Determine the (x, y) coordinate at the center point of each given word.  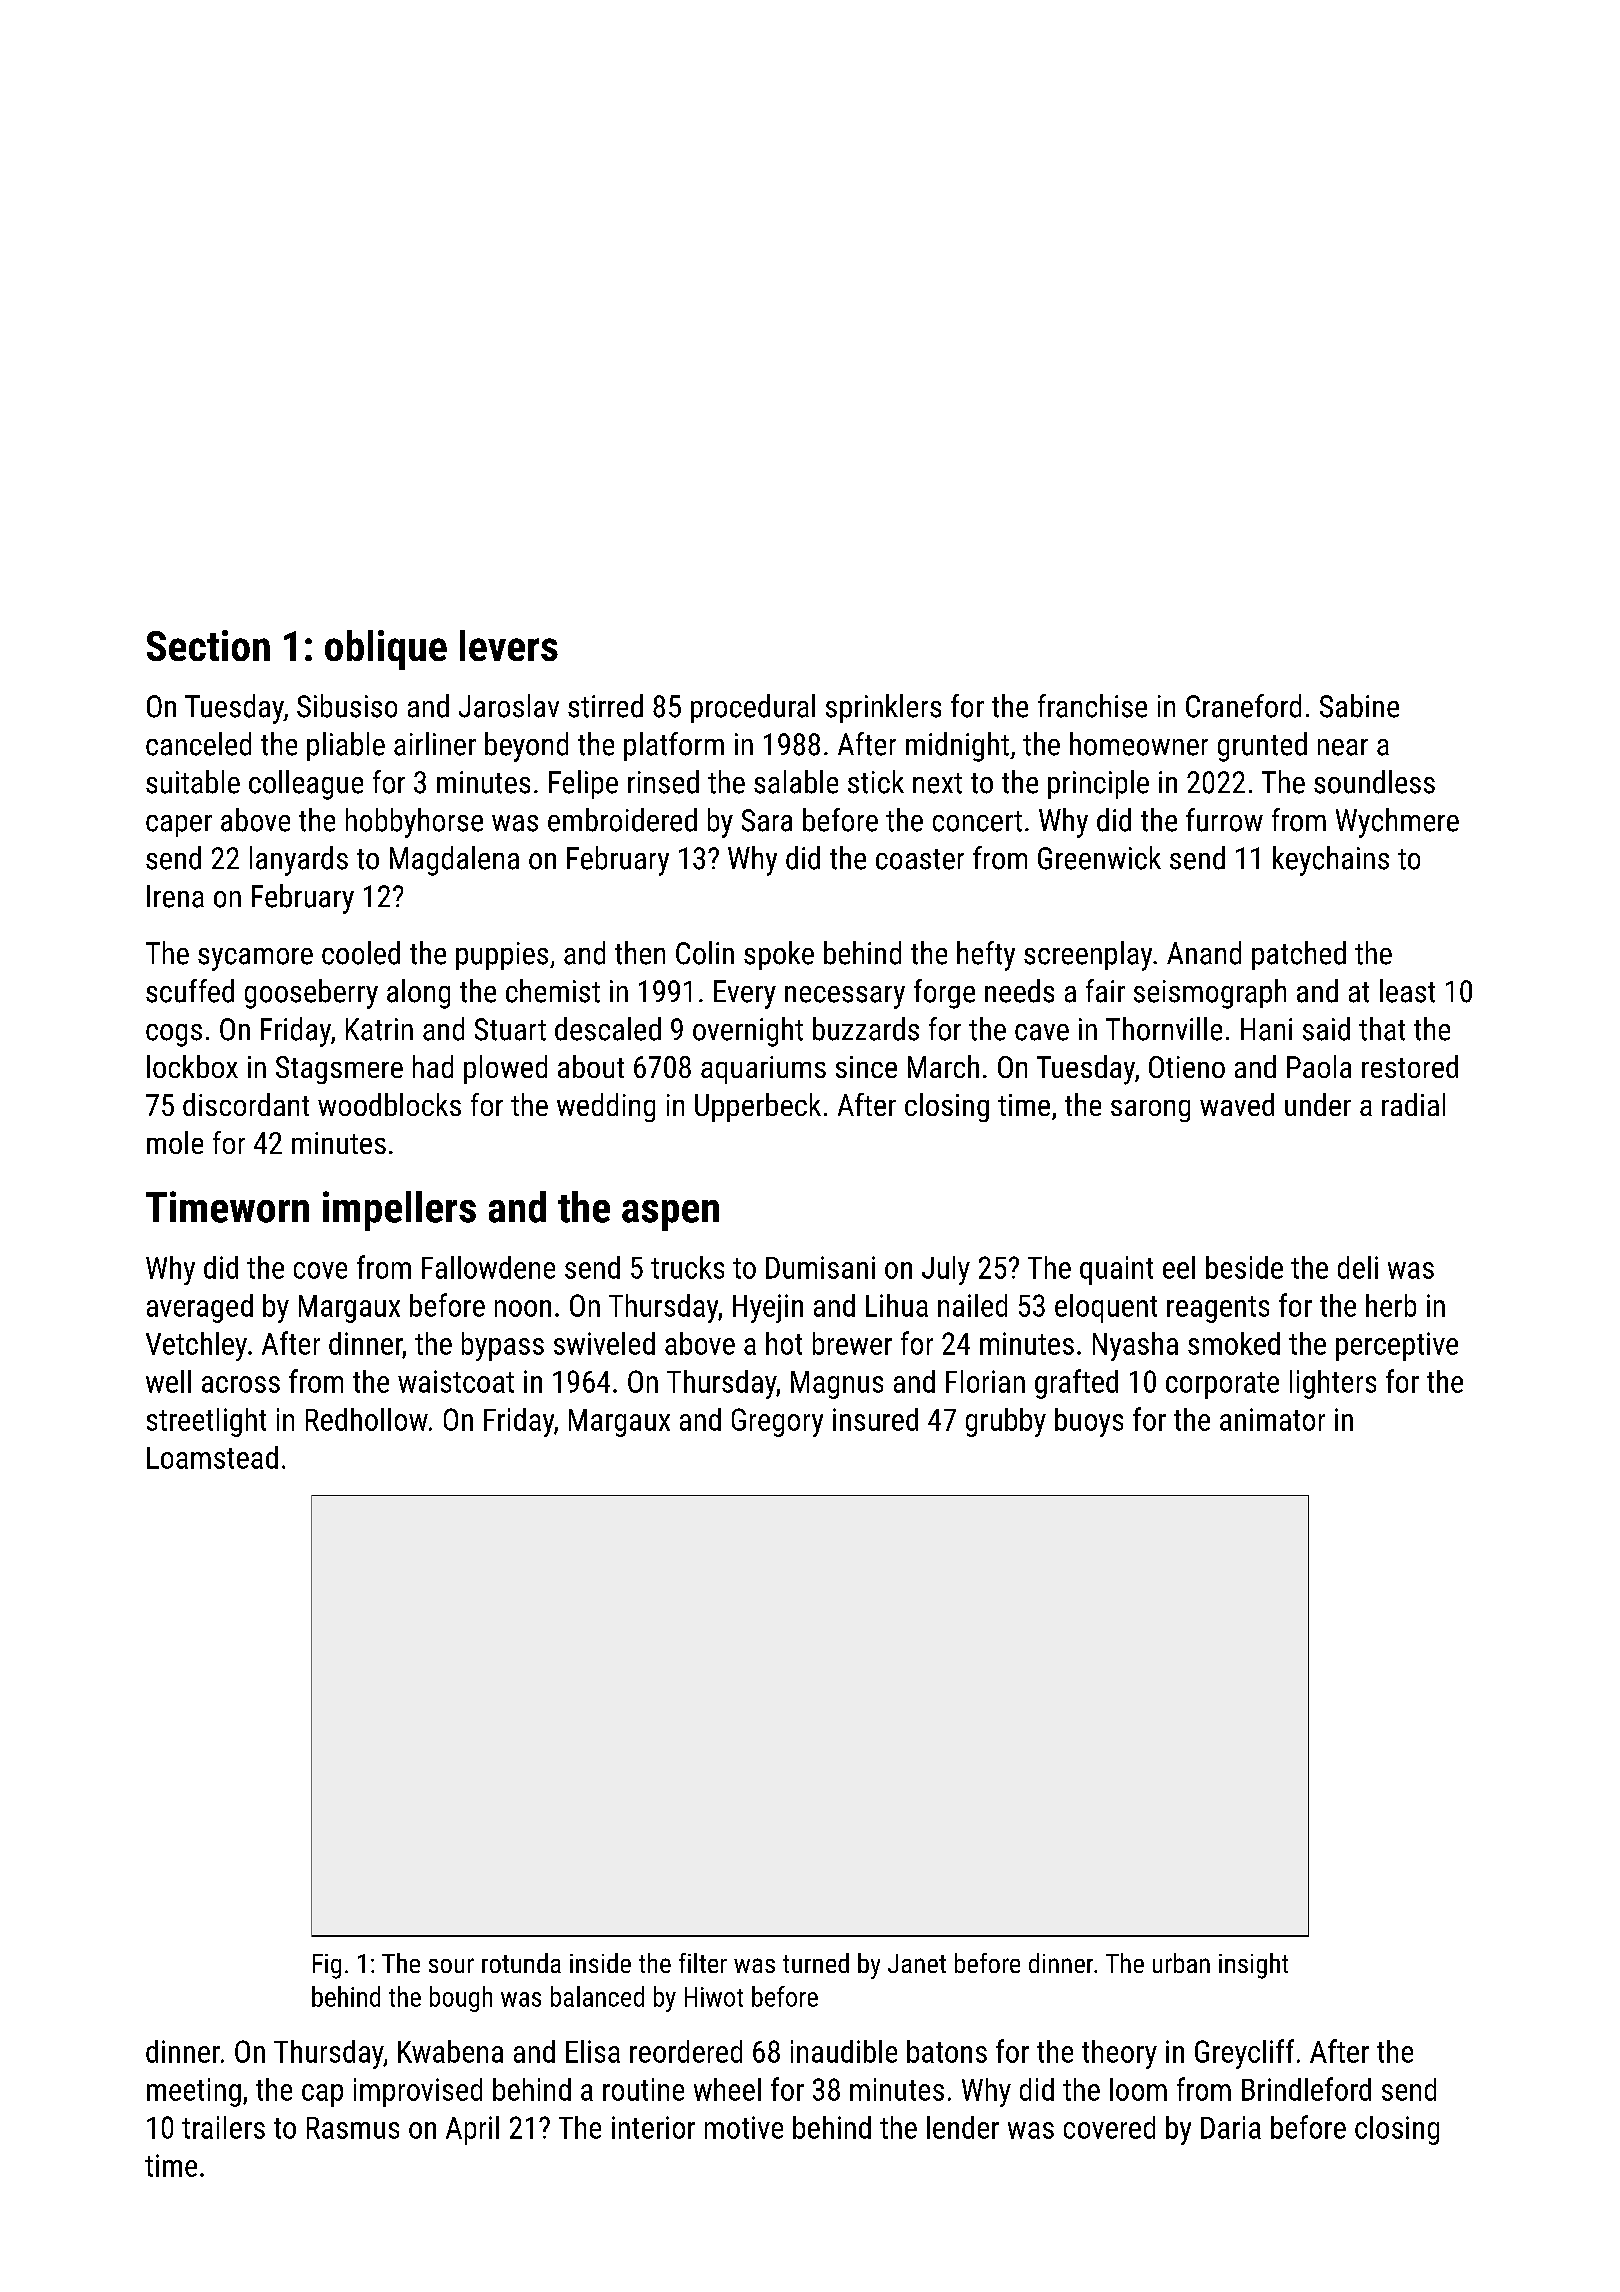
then (640, 953)
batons (947, 2051)
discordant (246, 1104)
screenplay (1088, 956)
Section (208, 645)
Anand (1204, 953)
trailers (223, 2127)
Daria (1231, 2127)
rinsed (663, 782)
